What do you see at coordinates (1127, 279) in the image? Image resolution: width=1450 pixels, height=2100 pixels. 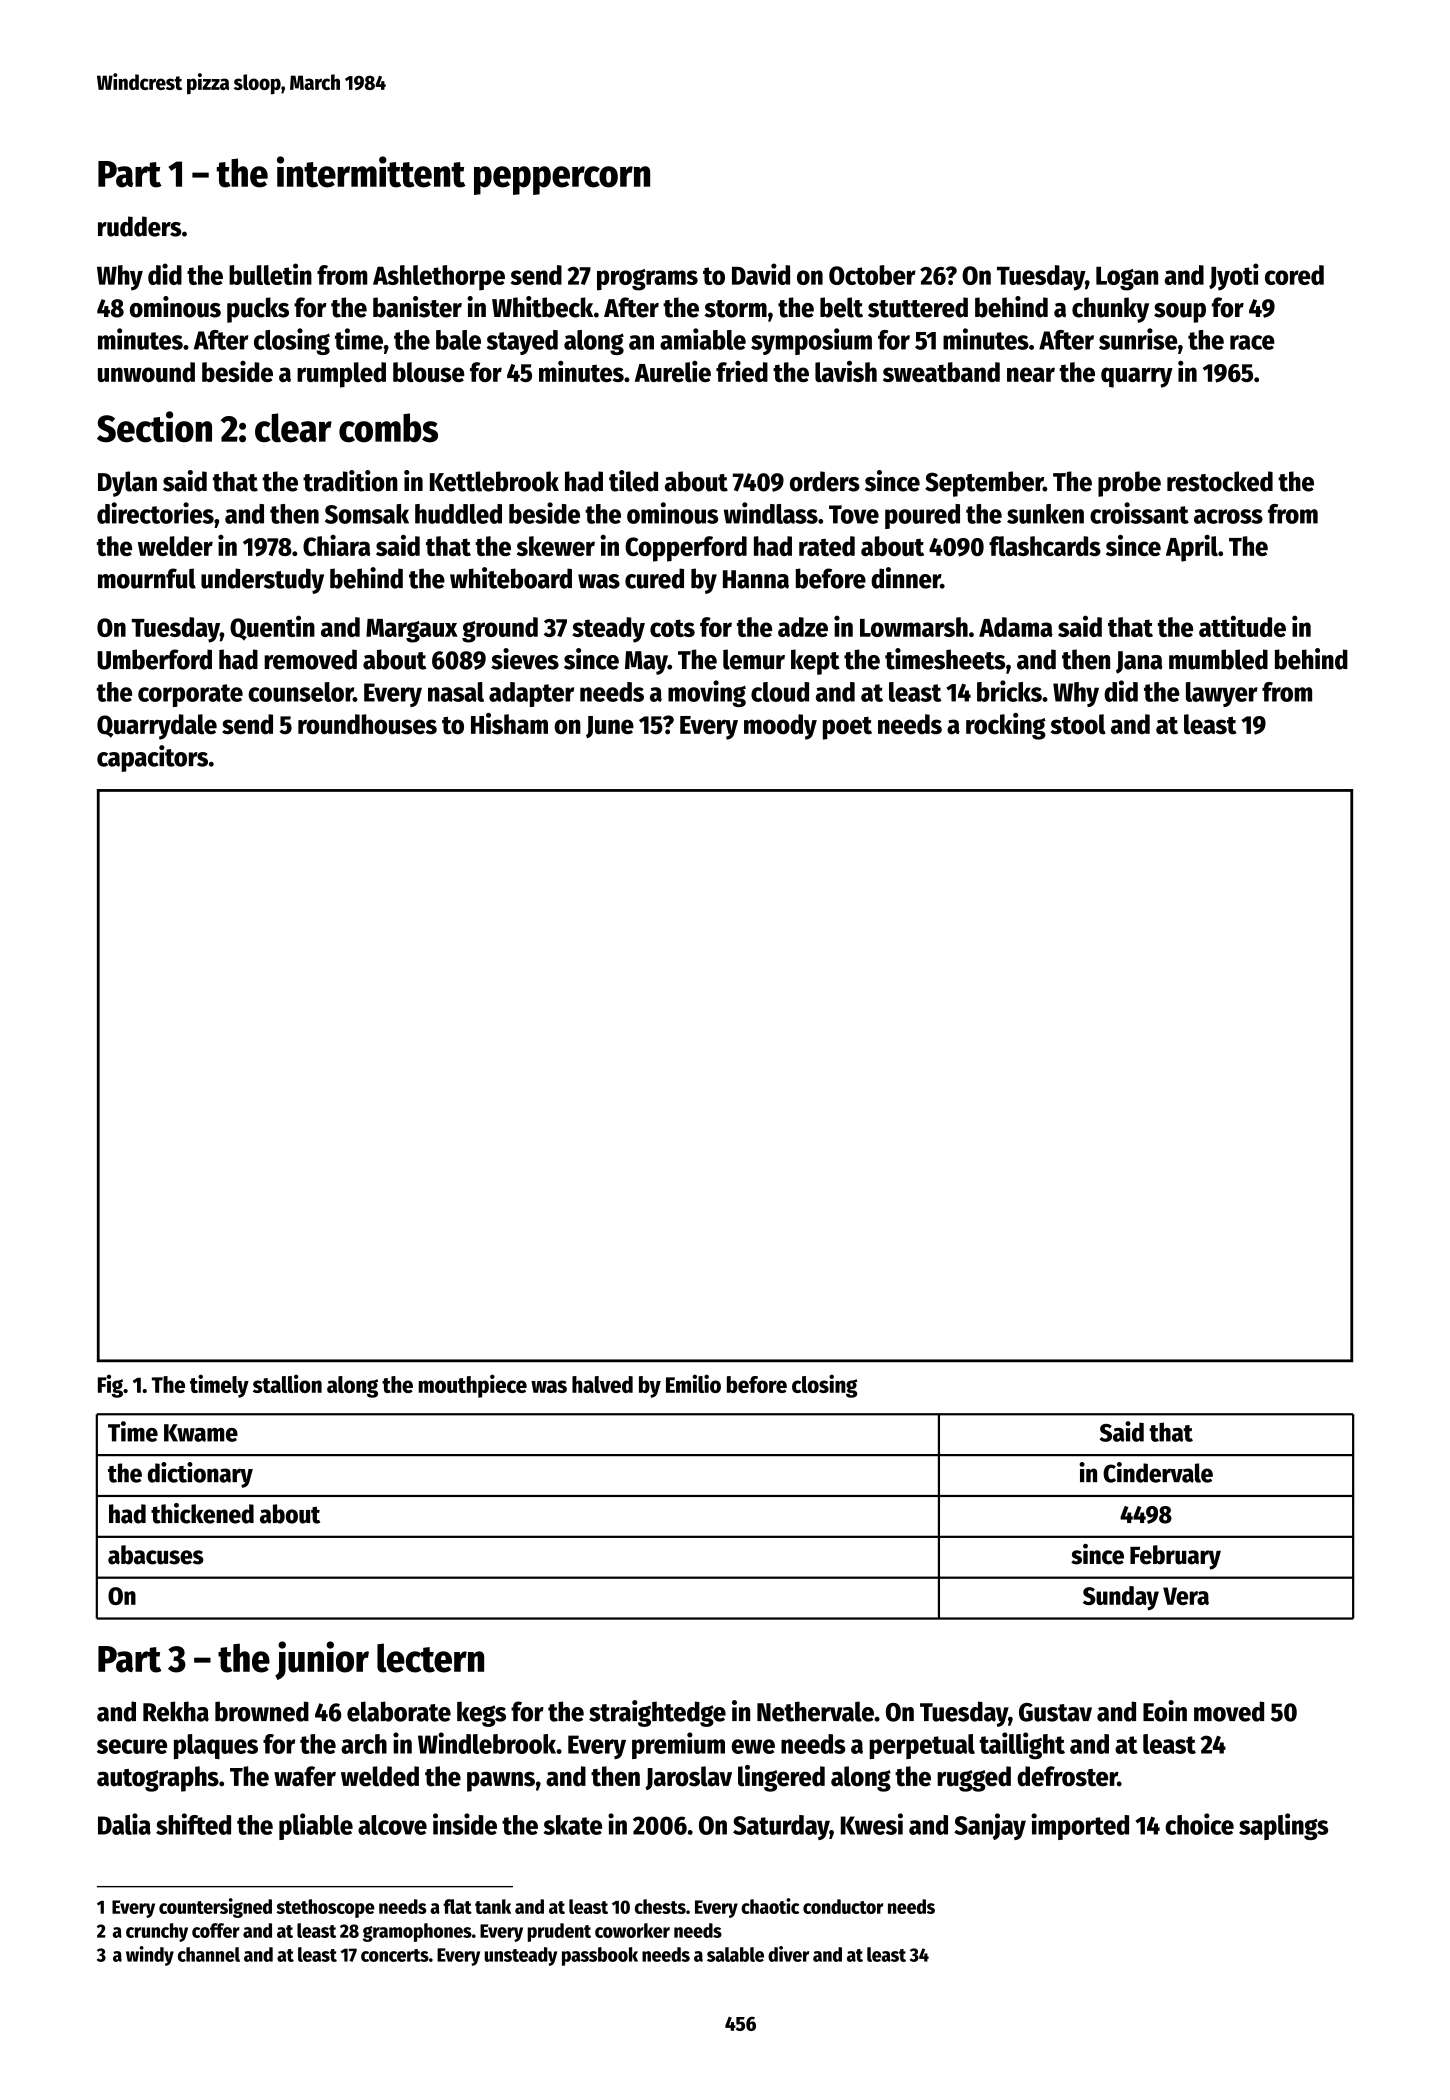 I see `Logan` at bounding box center [1127, 279].
